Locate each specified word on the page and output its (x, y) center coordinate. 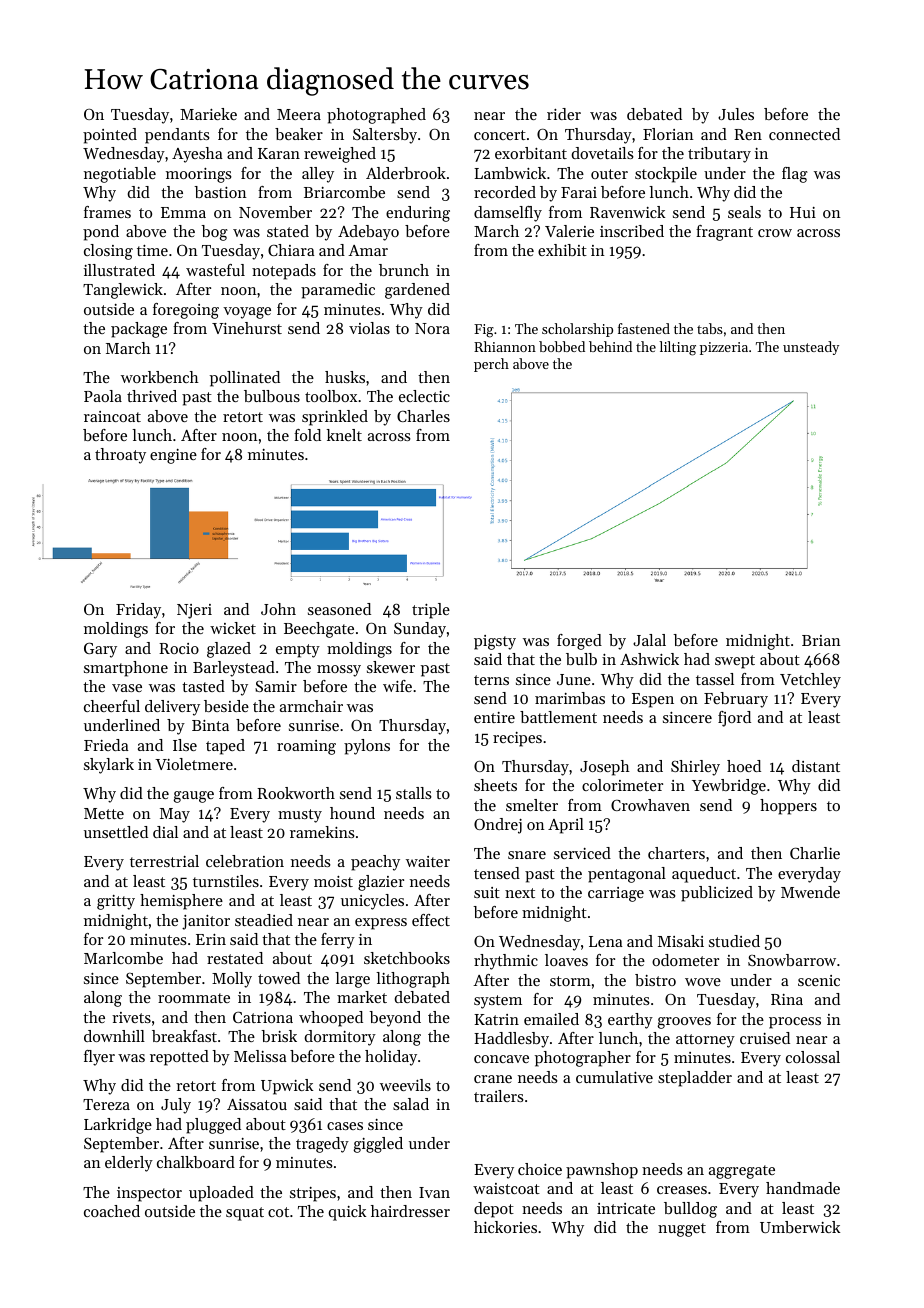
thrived (152, 396)
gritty (116, 902)
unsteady (811, 348)
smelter (532, 805)
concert (500, 135)
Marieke (208, 114)
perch (491, 365)
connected (804, 134)
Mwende (810, 892)
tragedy (322, 1145)
